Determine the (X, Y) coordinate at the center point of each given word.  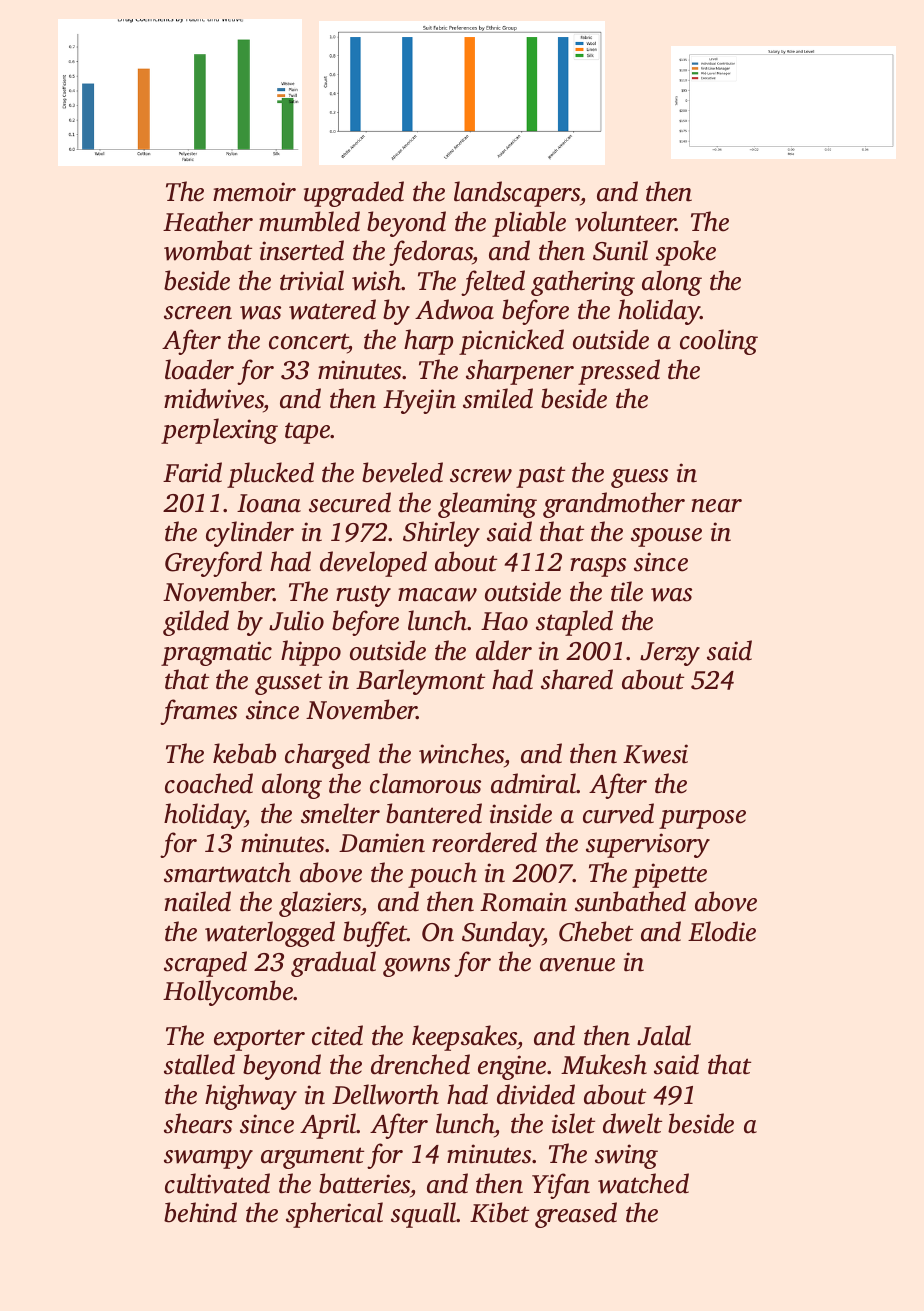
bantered (434, 813)
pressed (619, 372)
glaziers (320, 904)
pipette (669, 875)
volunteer (625, 221)
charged (327, 756)
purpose (702, 819)
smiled (498, 398)
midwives (214, 398)
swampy (208, 1159)
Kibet (499, 1212)
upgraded (354, 194)
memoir (254, 192)
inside (521, 813)
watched (643, 1183)
